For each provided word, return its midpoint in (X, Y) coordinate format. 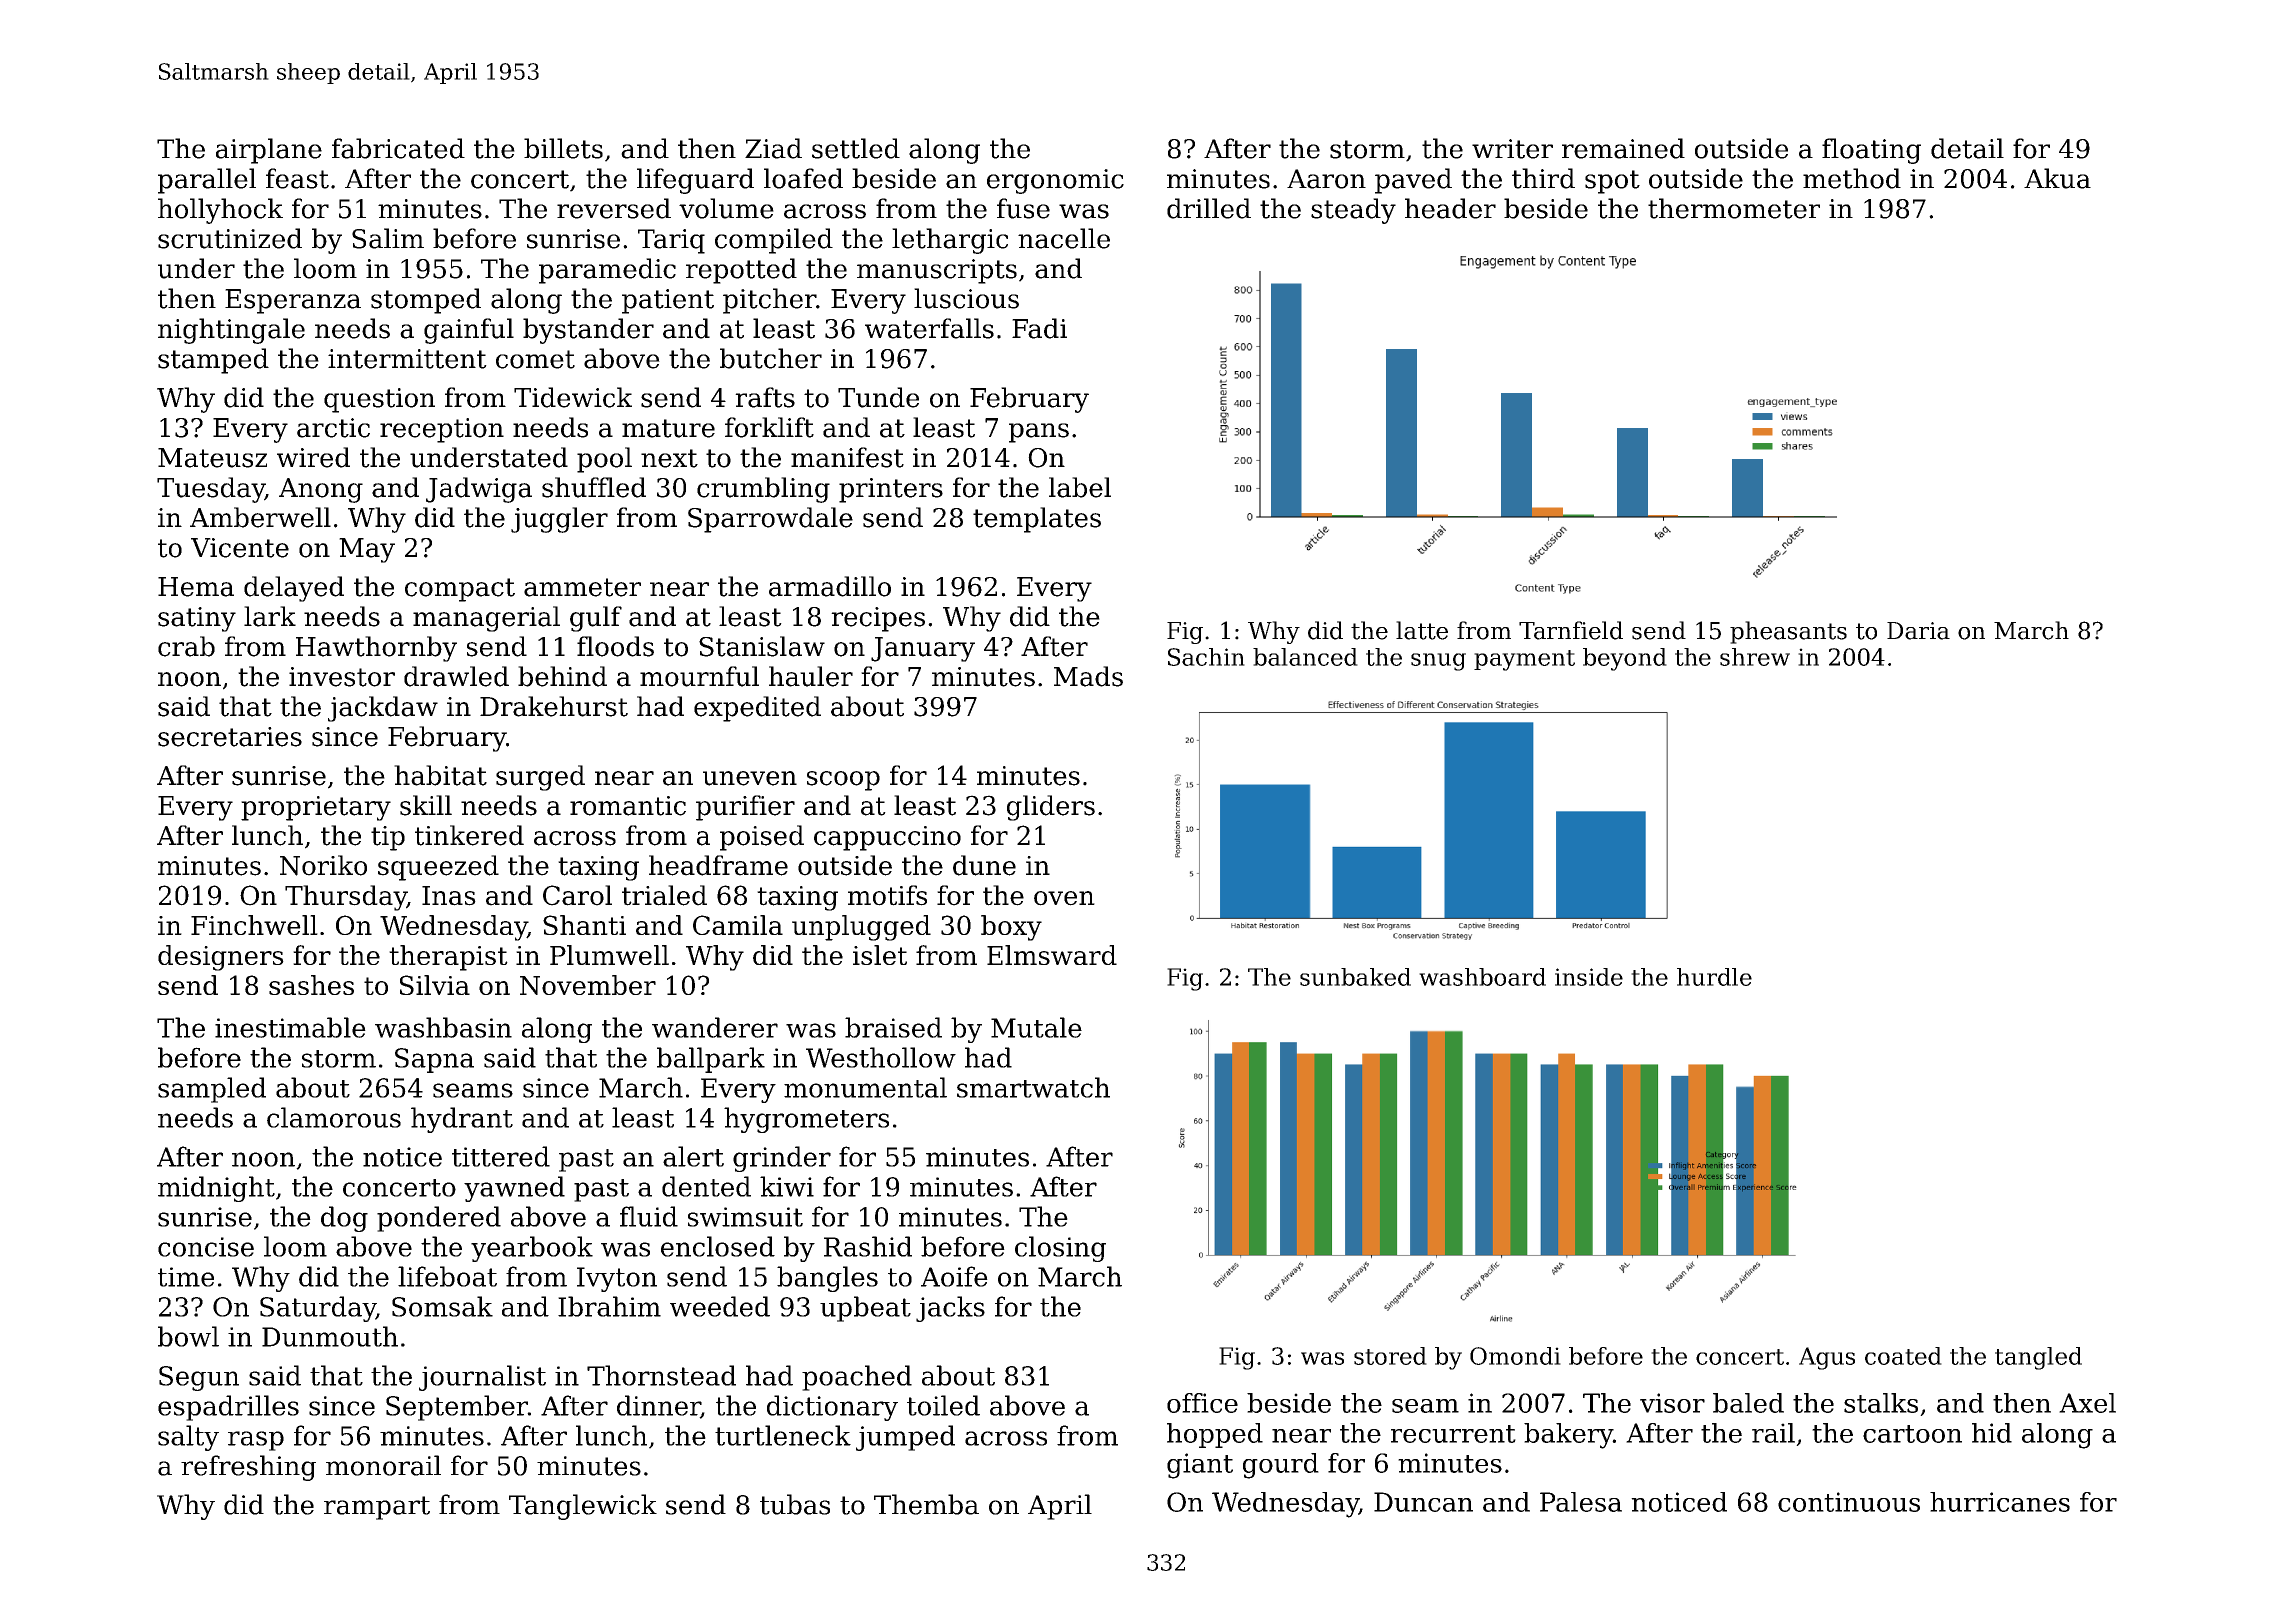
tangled (2038, 1358)
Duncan (1423, 1502)
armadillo (830, 586)
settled (856, 148)
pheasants (1788, 632)
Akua (2057, 178)
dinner (659, 1406)
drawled (456, 676)
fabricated (398, 148)
